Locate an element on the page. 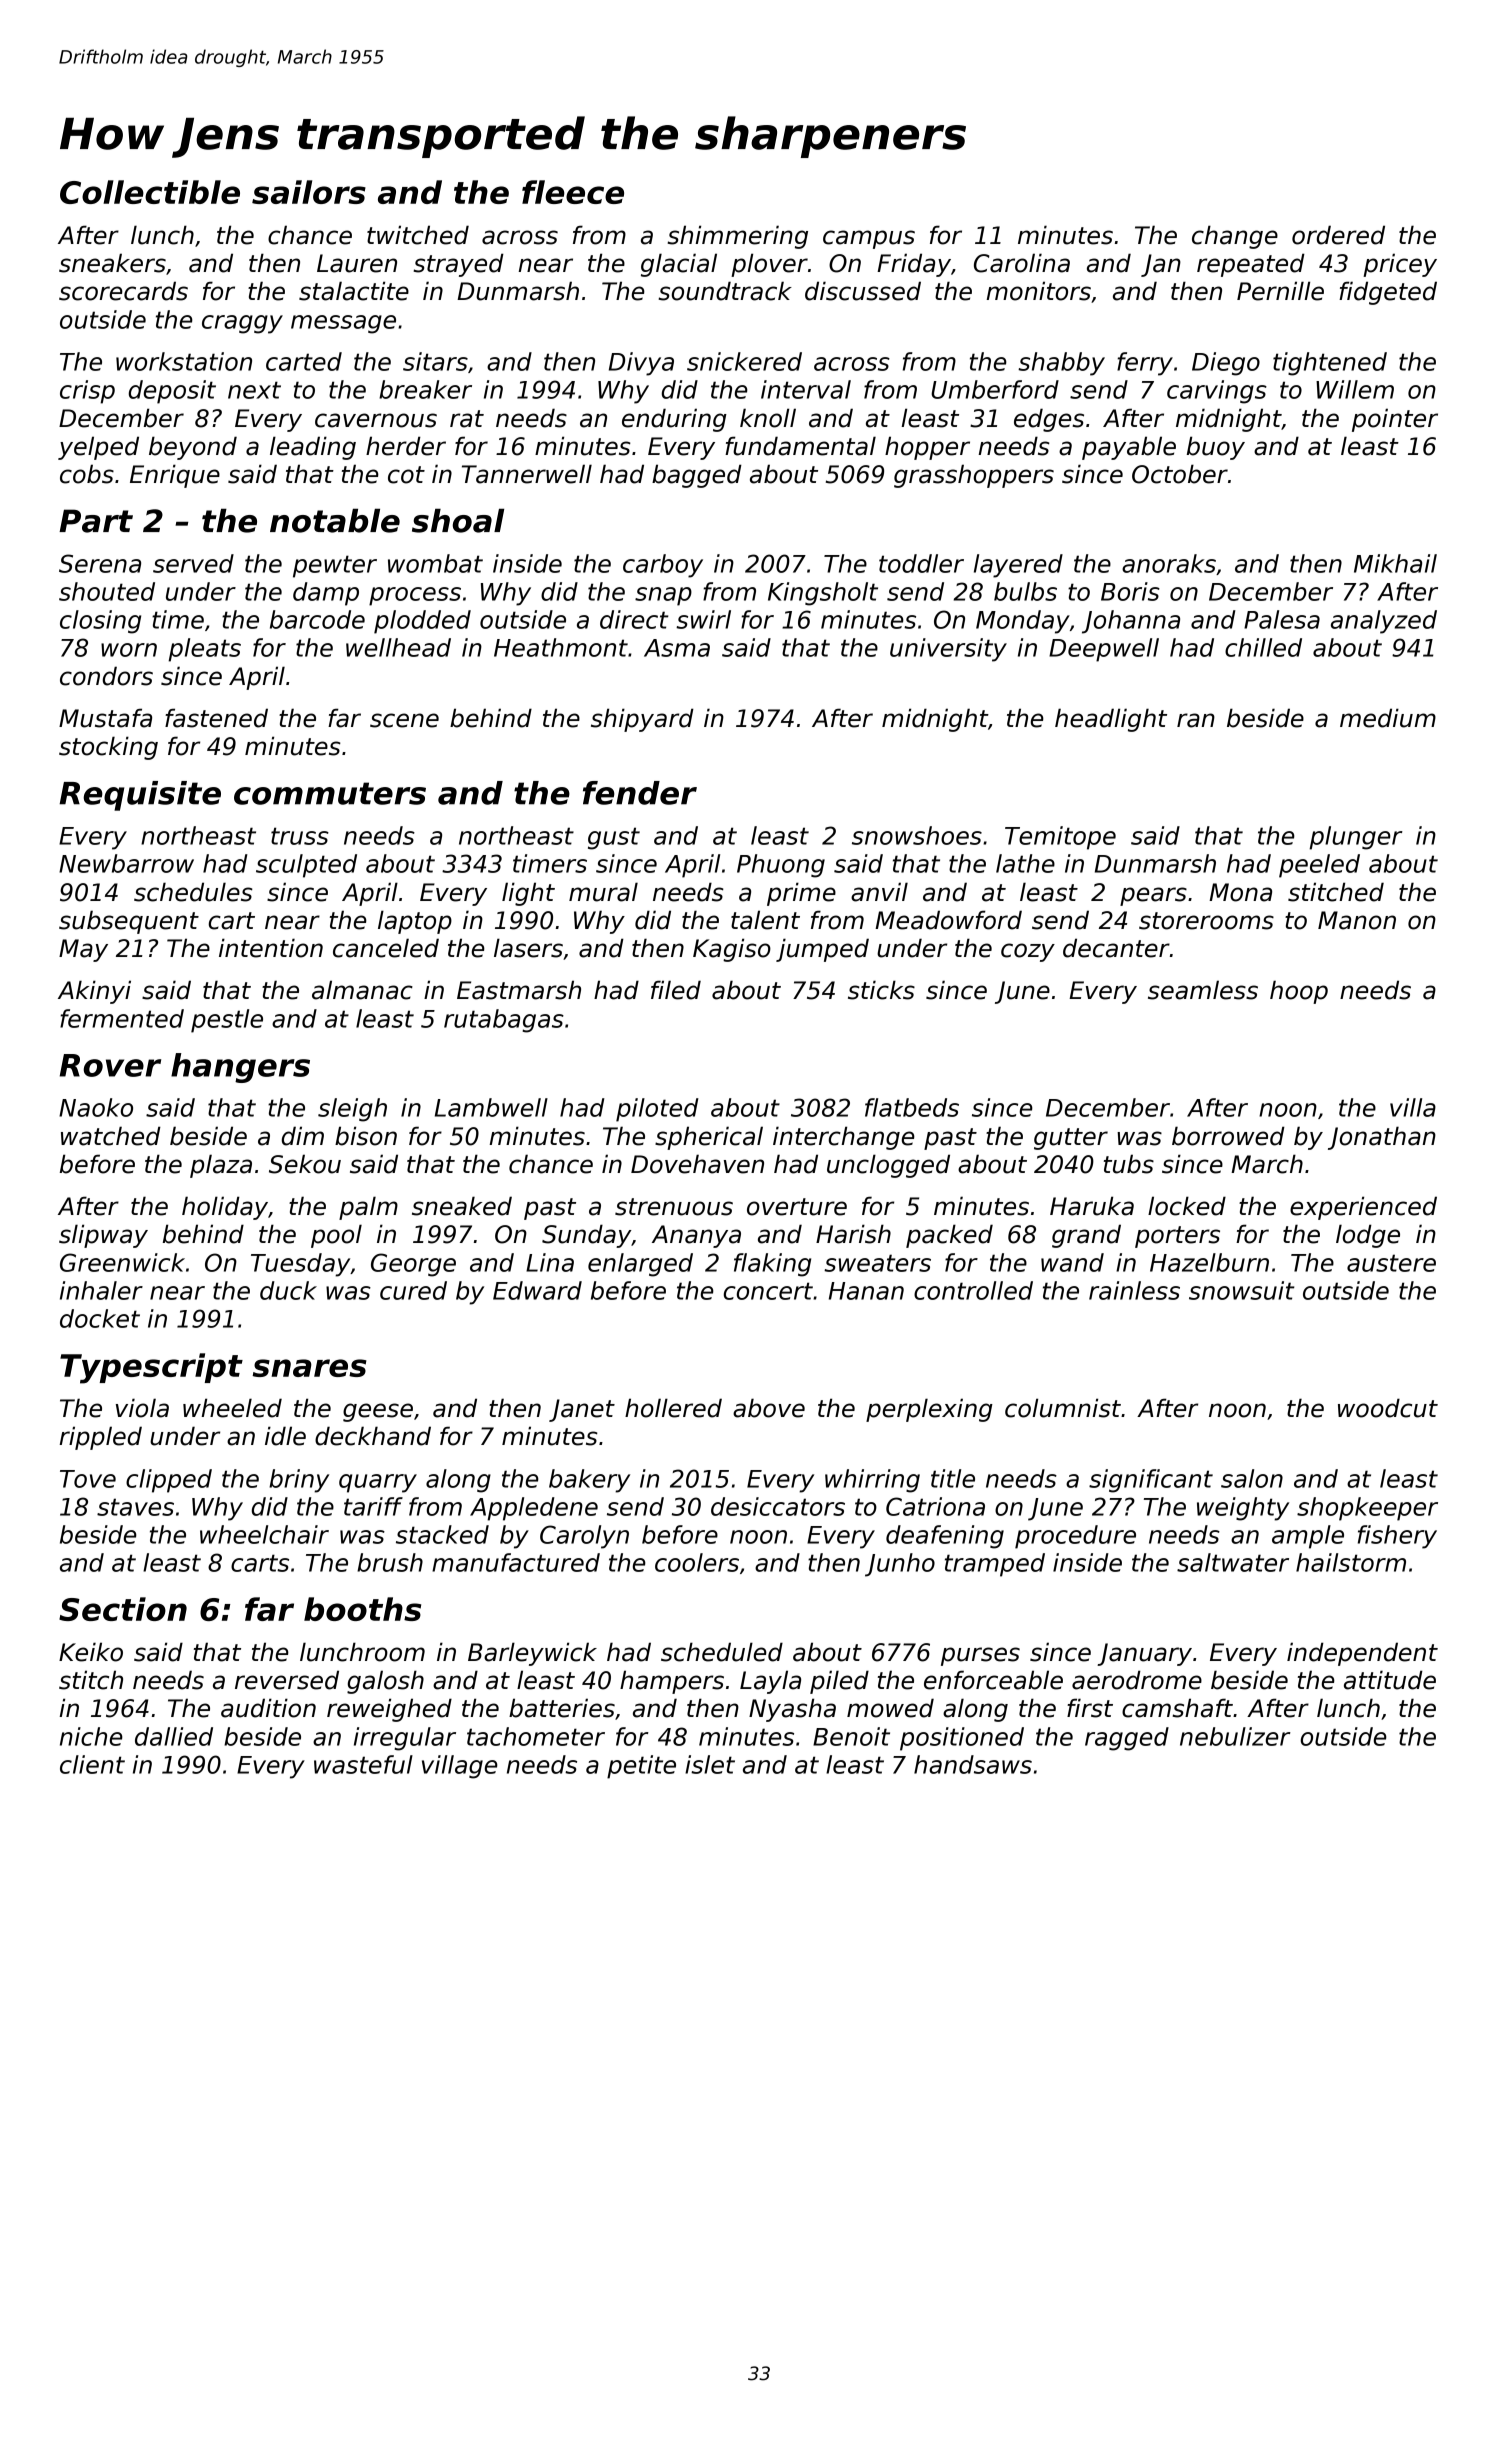  Lauren is located at coordinates (357, 263).
